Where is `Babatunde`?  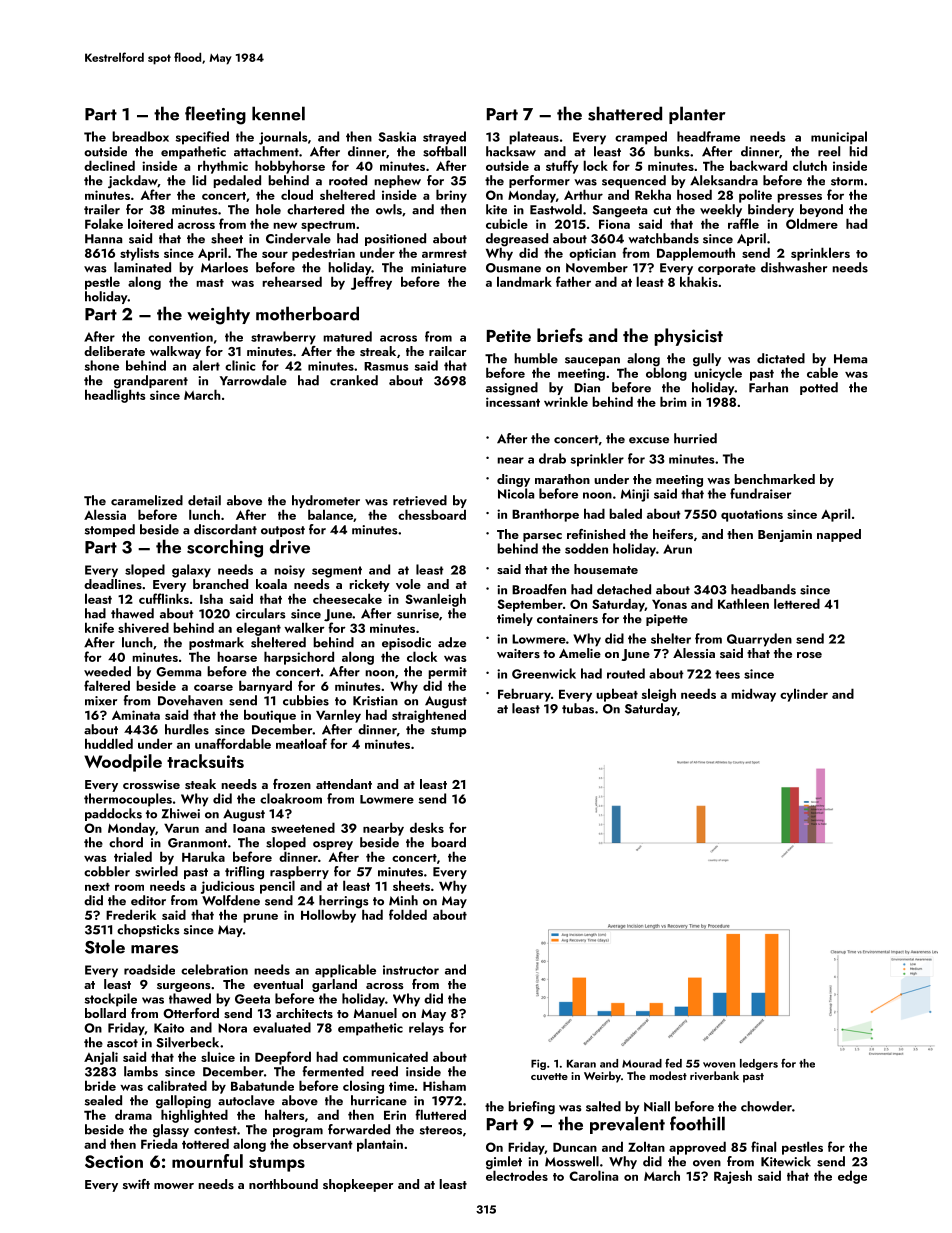 Babatunde is located at coordinates (262, 1085).
